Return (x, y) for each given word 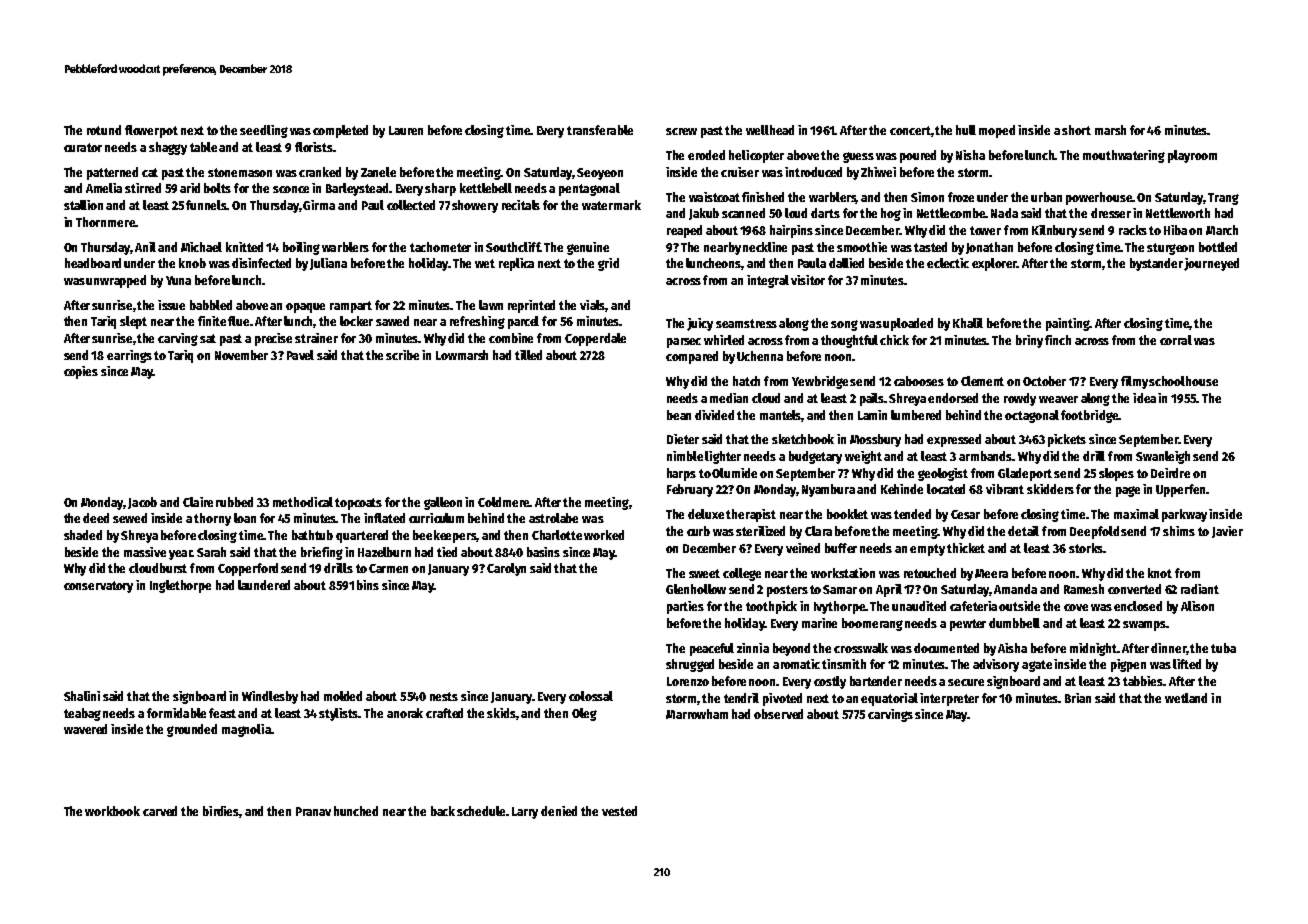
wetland (1186, 698)
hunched (356, 811)
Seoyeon (600, 174)
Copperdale (595, 339)
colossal (591, 696)
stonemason (240, 172)
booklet (847, 514)
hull (966, 130)
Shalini (82, 696)
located (946, 489)
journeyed (1211, 264)
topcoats (358, 504)
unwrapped (116, 281)
